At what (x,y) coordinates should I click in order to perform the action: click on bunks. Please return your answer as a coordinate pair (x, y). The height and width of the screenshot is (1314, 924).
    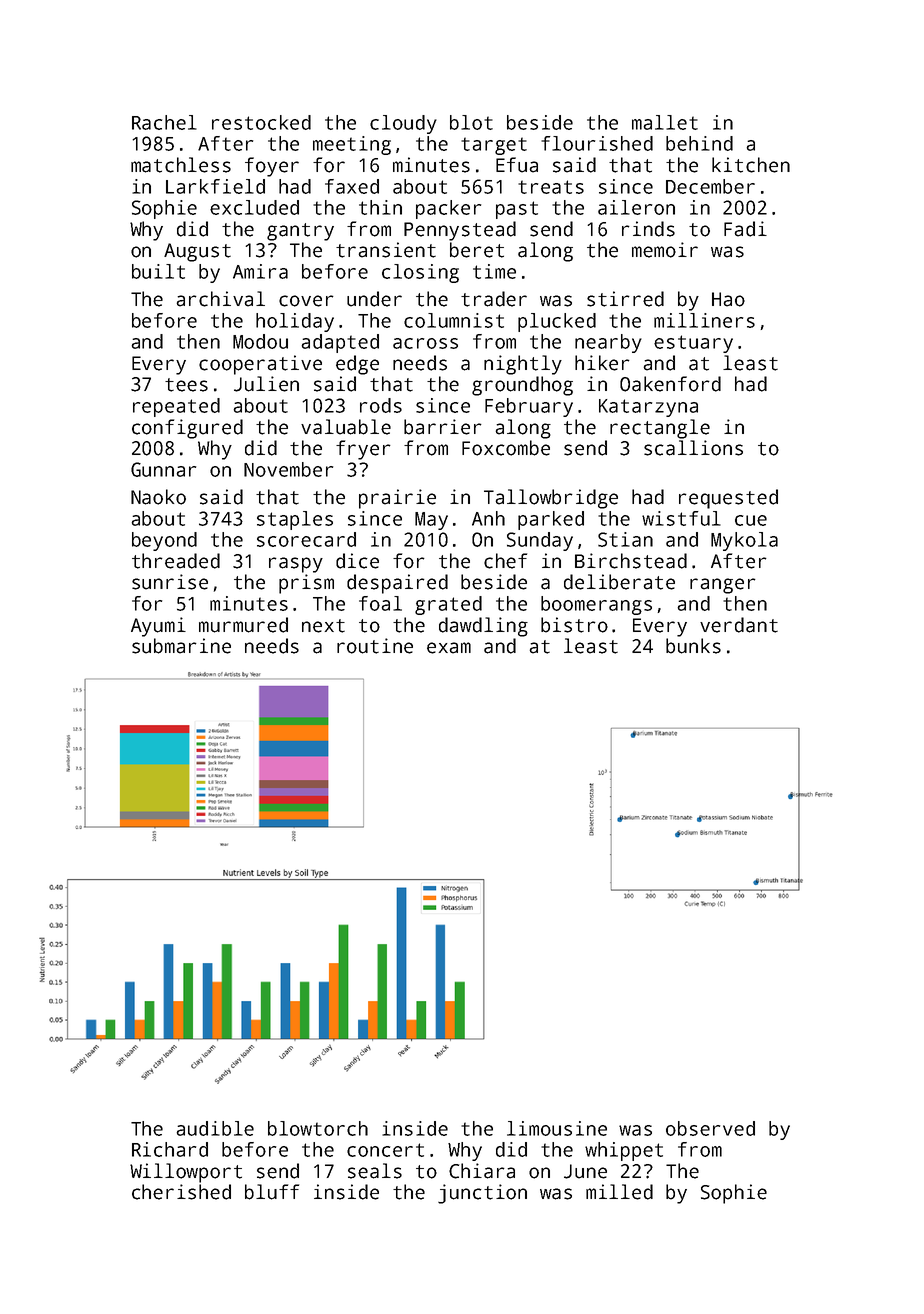
    Looking at the image, I should click on (693, 646).
